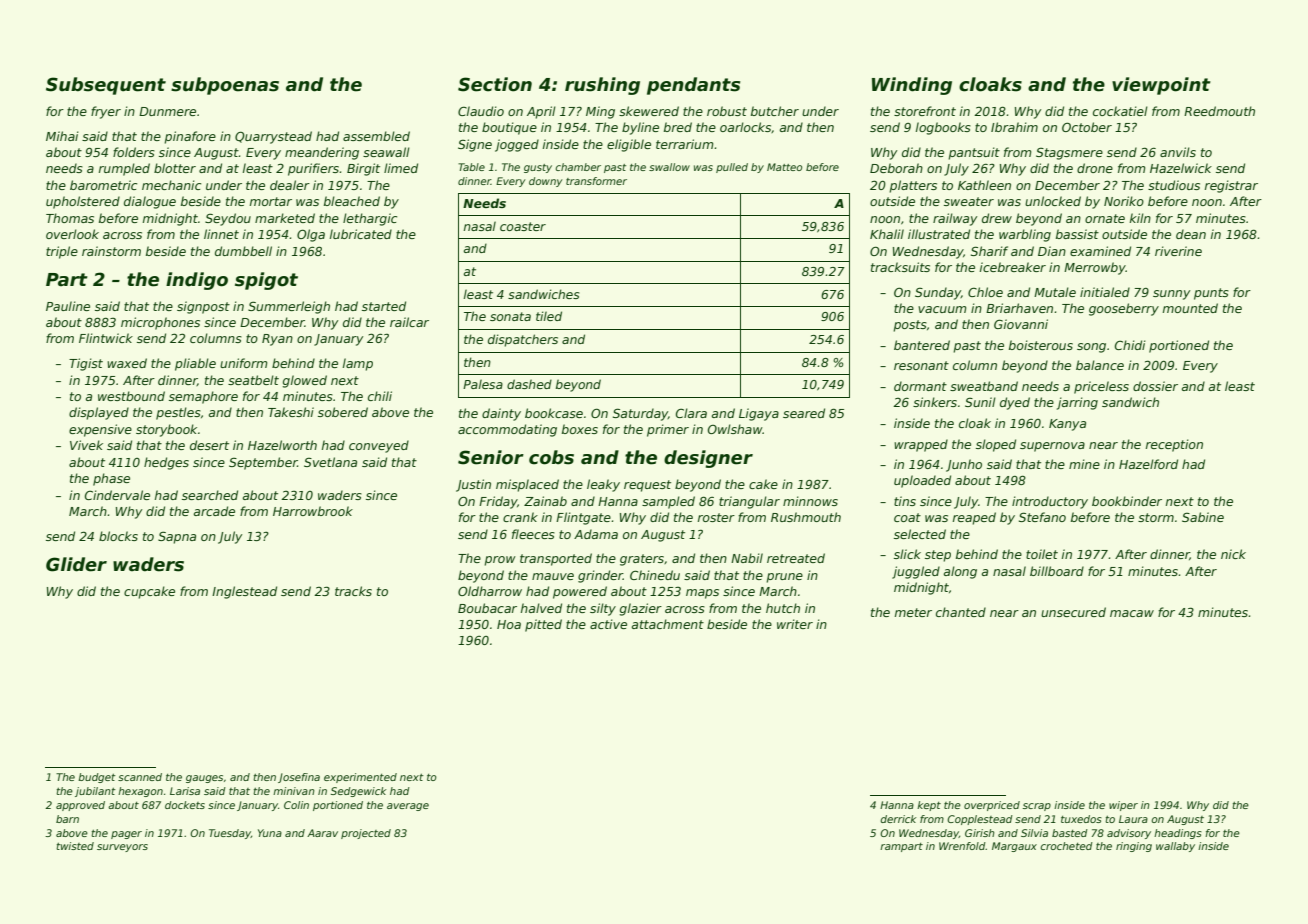 The width and height of the image is (1308, 924). Describe the element at coordinates (600, 576) in the image. I see `grinder` at that location.
